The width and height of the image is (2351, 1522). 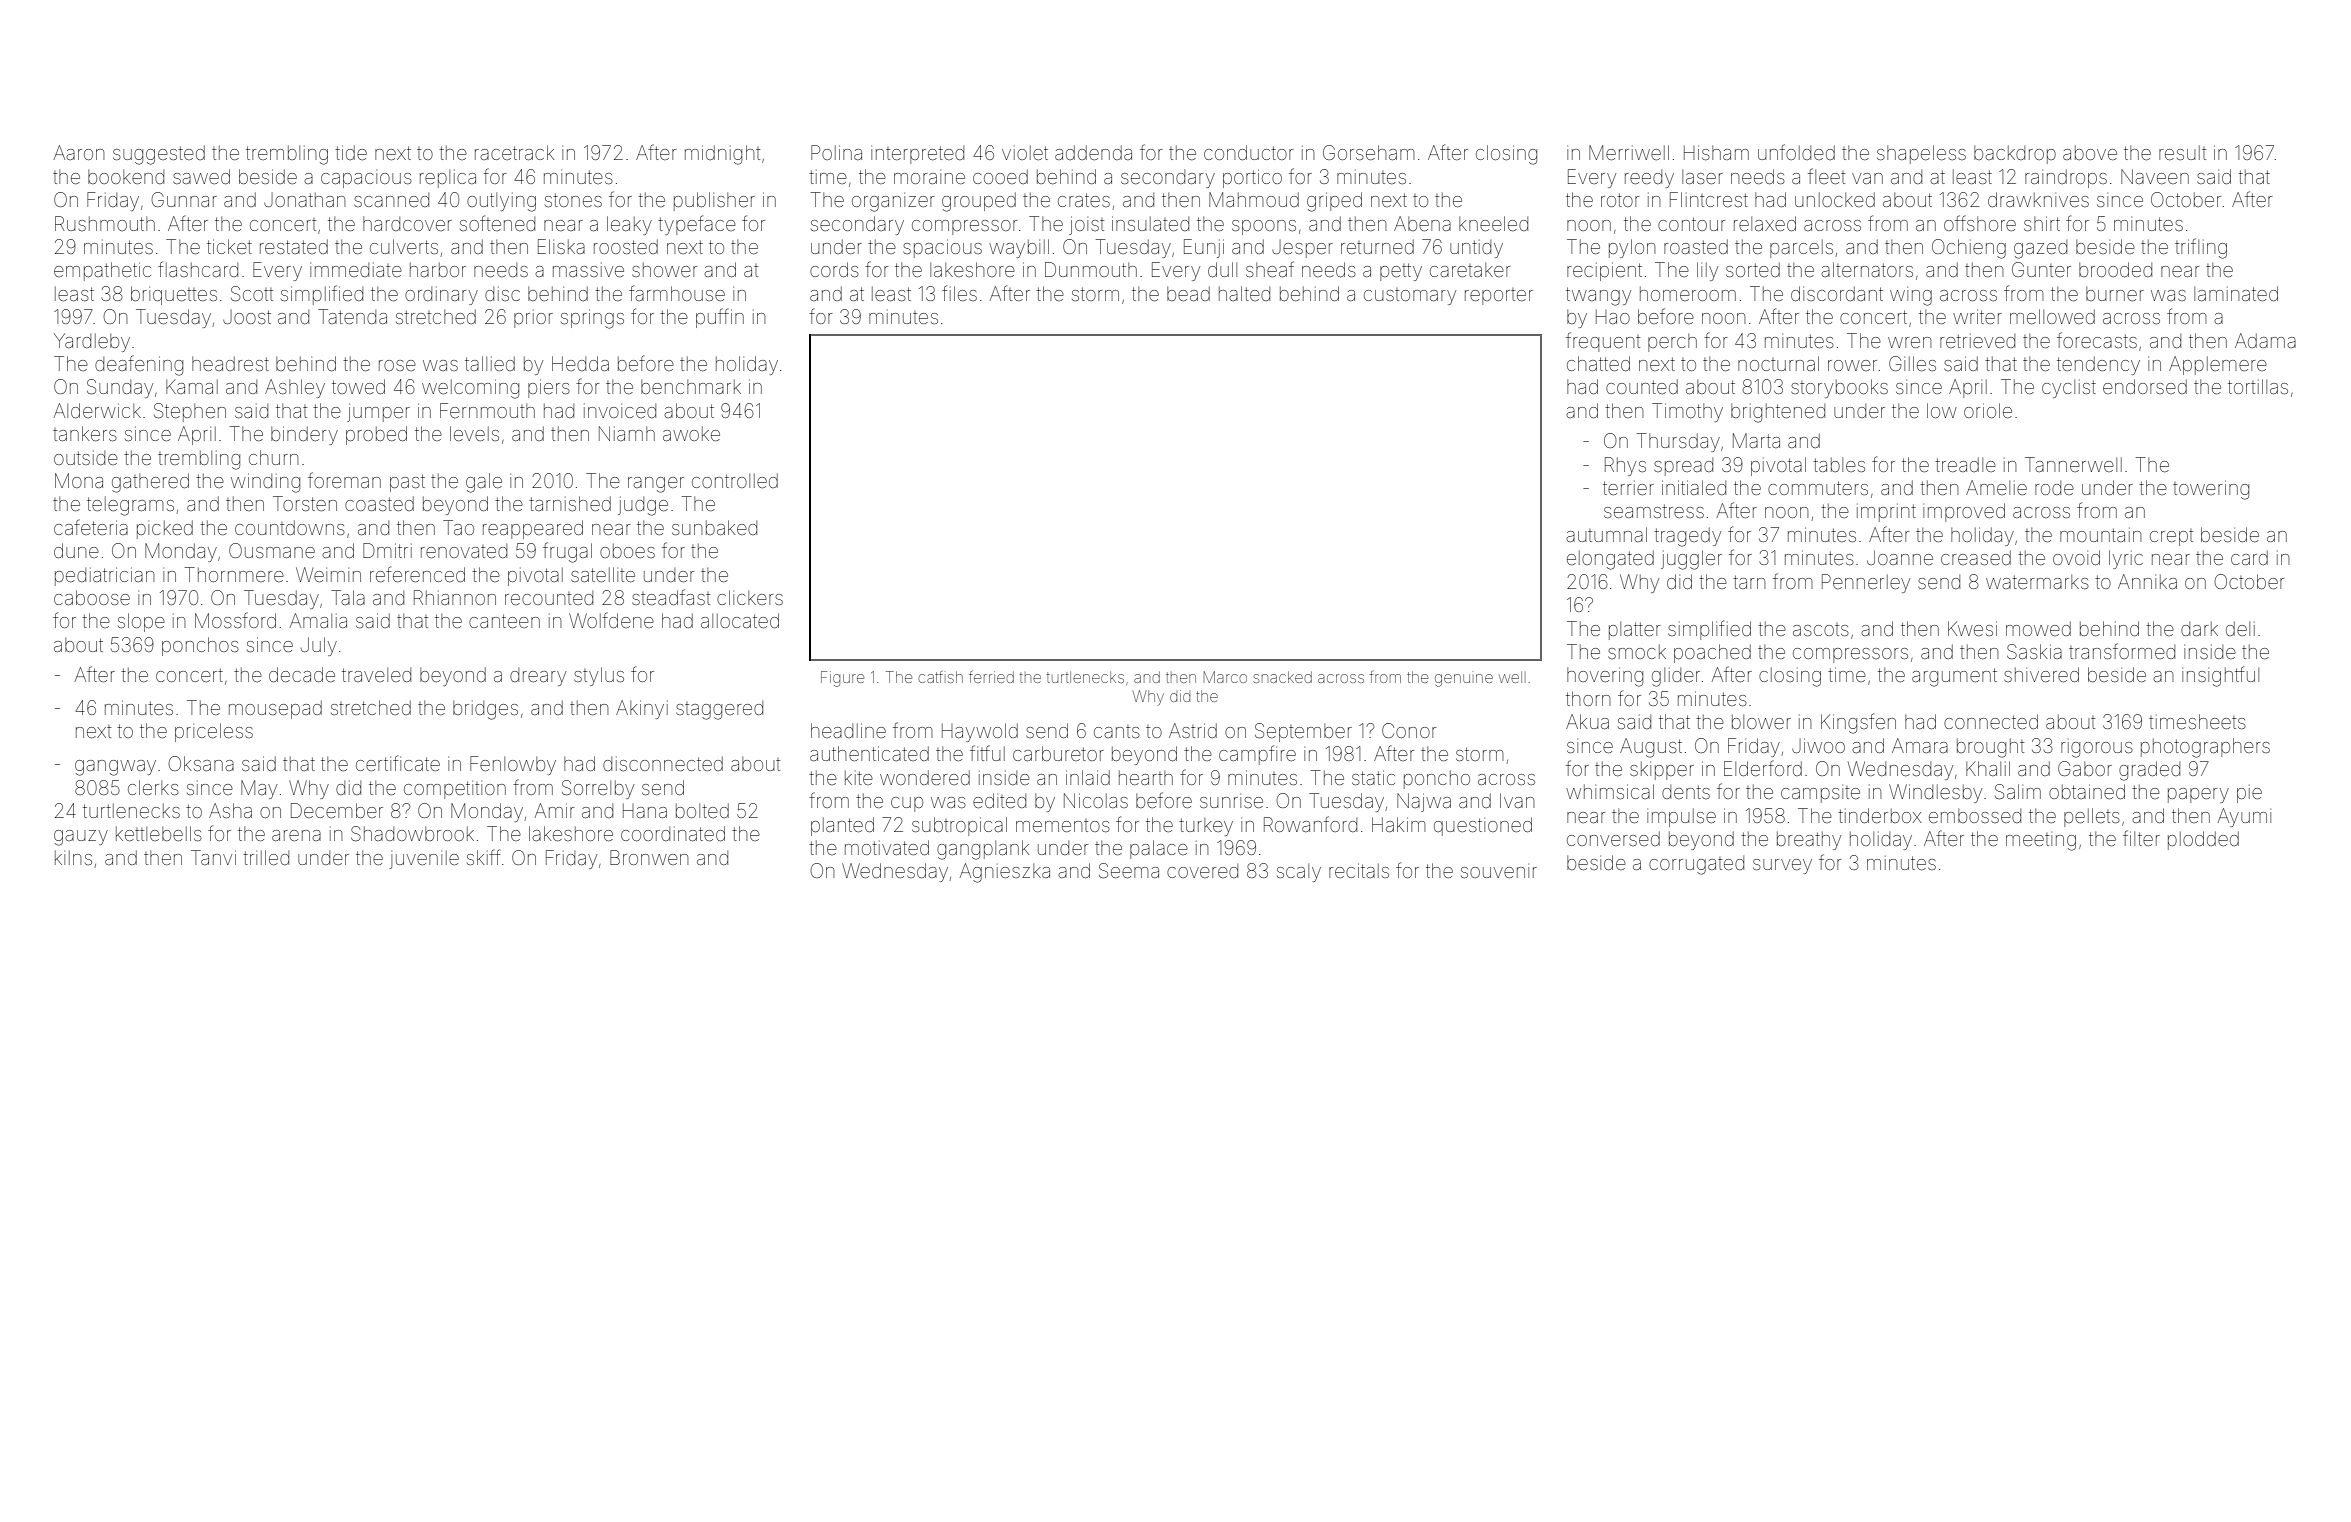 What do you see at coordinates (201, 176) in the image?
I see `sawed` at bounding box center [201, 176].
